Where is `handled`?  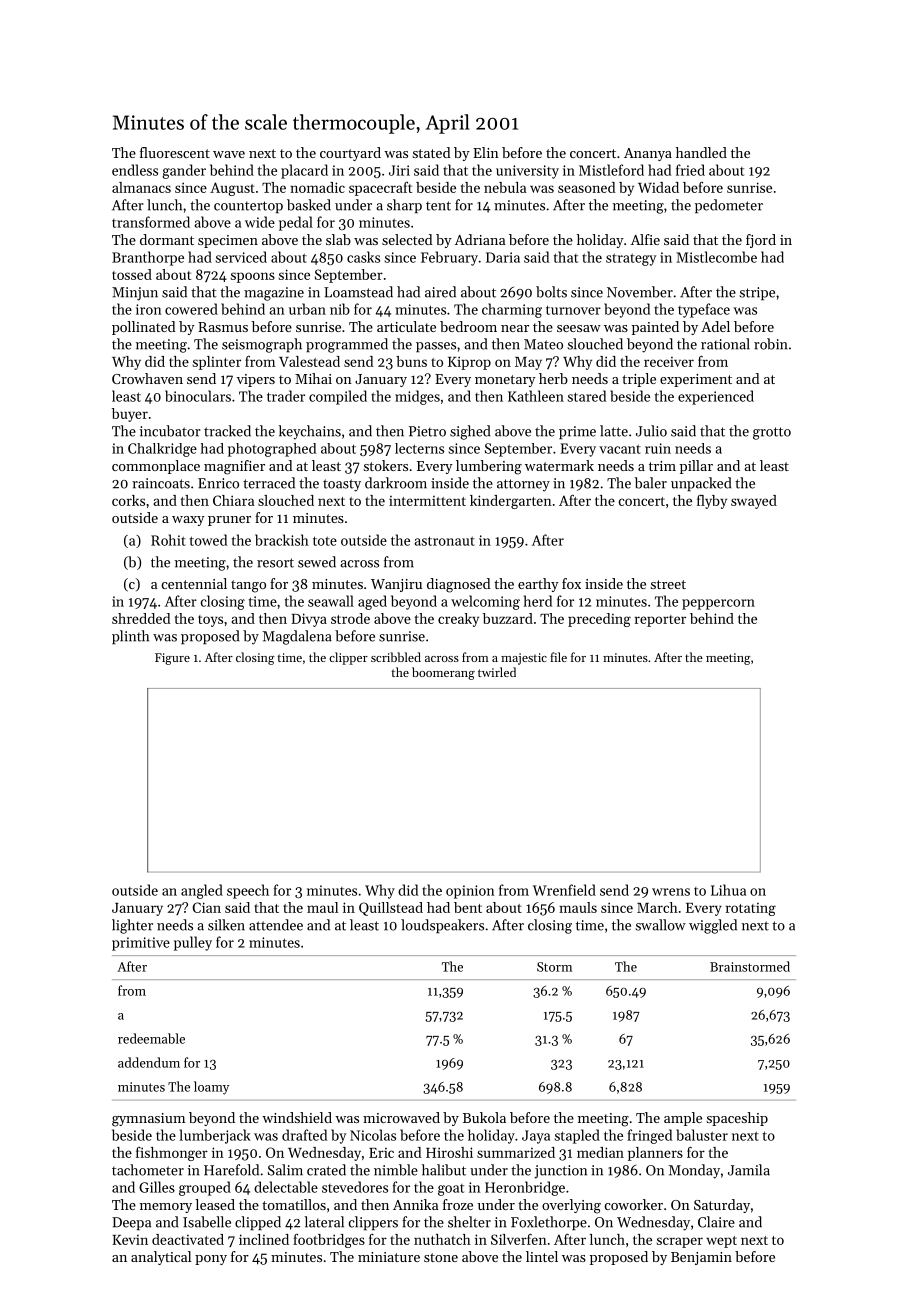
handled is located at coordinates (701, 152).
